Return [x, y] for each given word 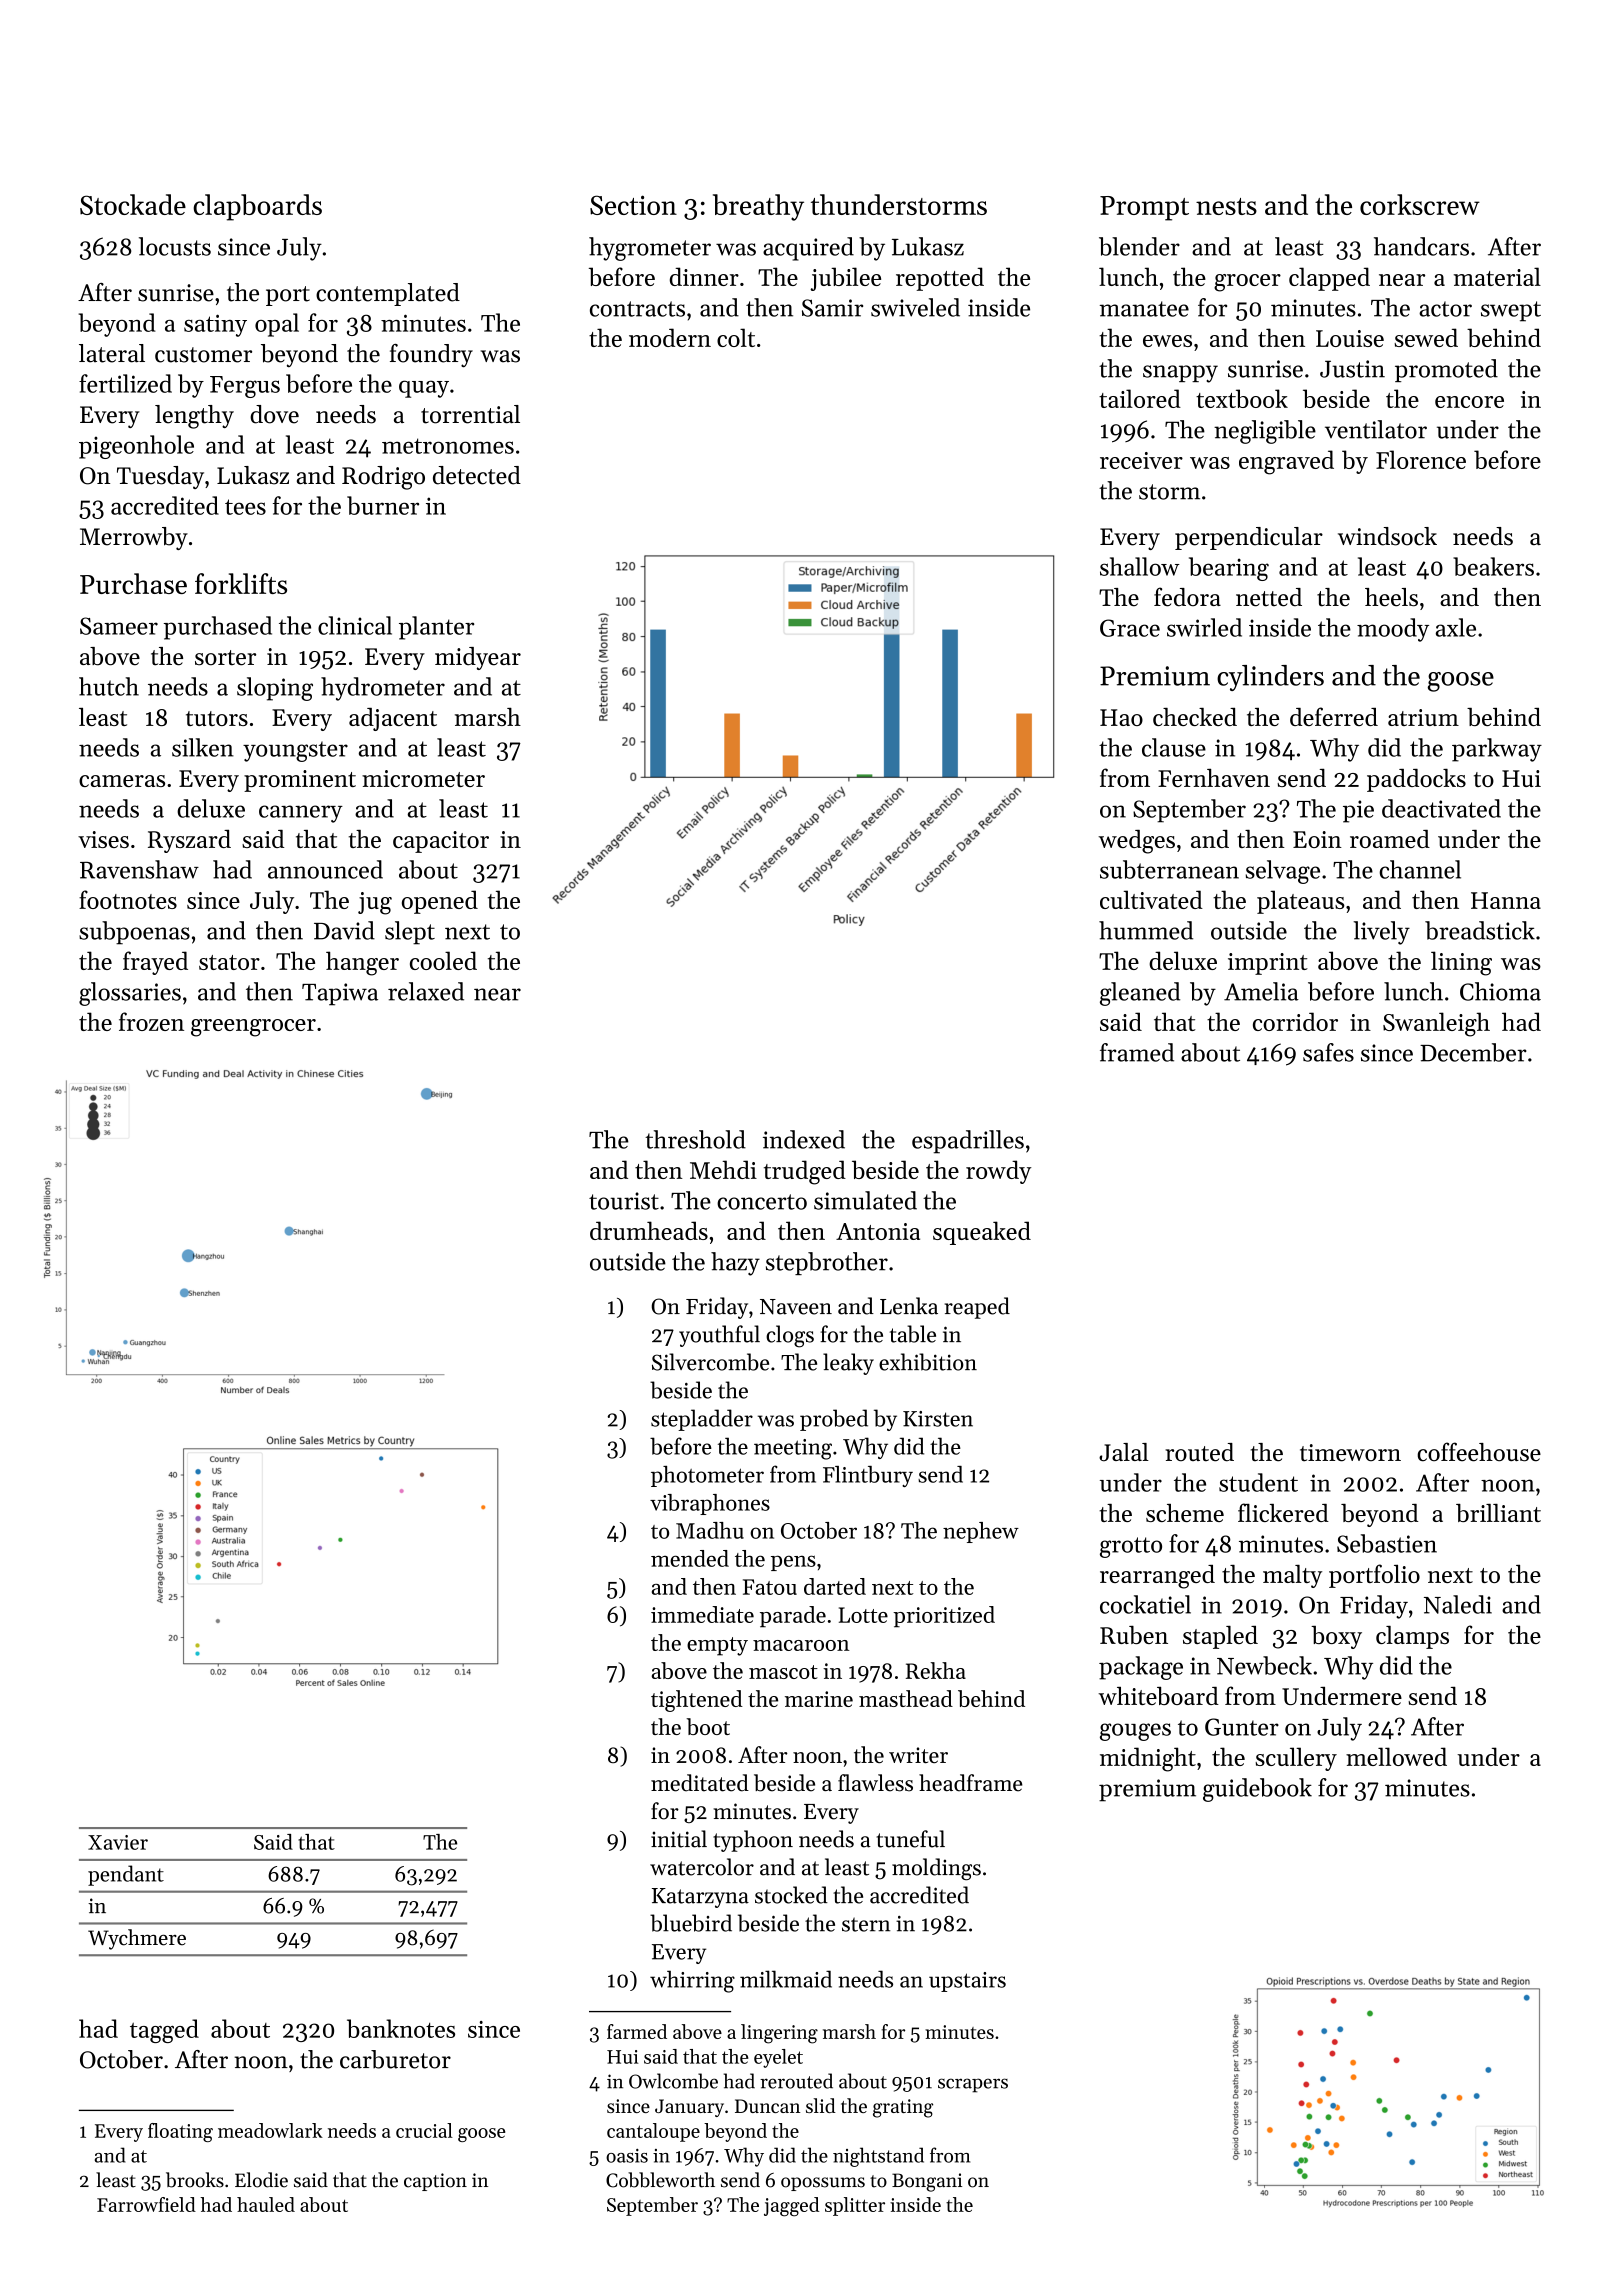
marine [819, 1699]
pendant [126, 1875]
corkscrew [1420, 204]
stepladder [702, 1420]
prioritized [944, 1616]
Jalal [1124, 1452]
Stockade [133, 204]
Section [633, 205]
